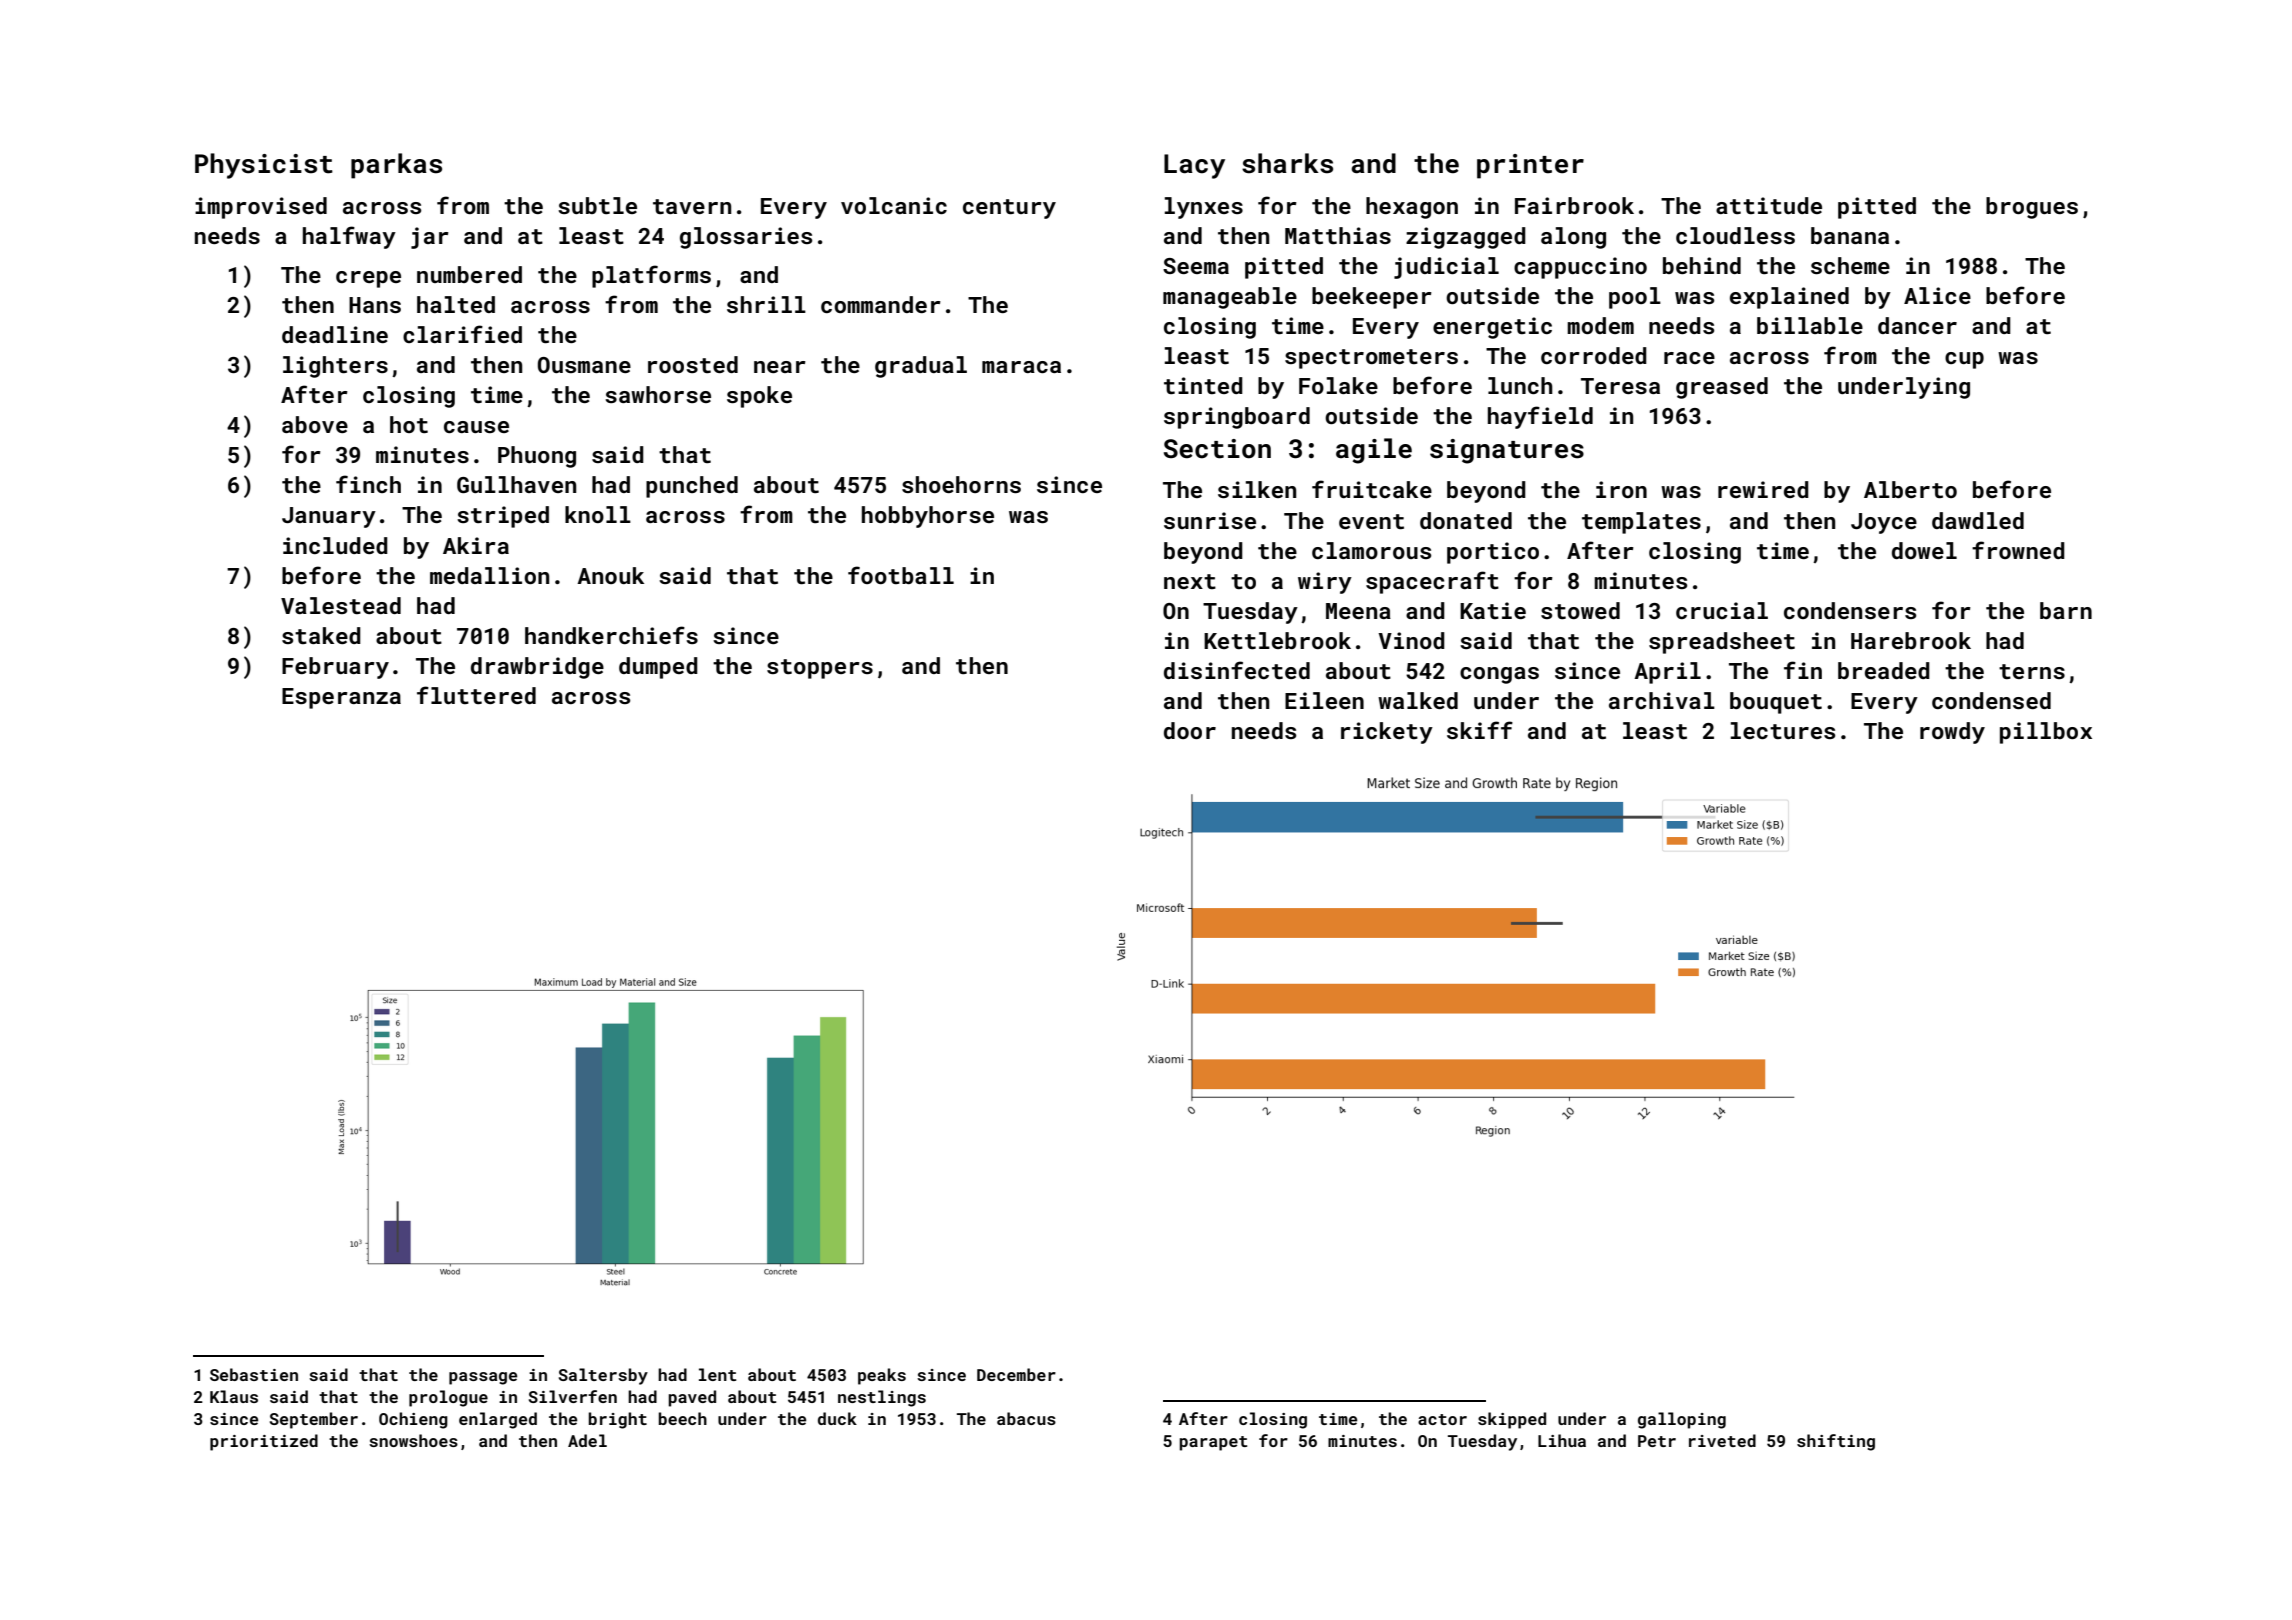 The width and height of the image is (2292, 1620). Describe the element at coordinates (2032, 208) in the image. I see `brogues` at that location.
